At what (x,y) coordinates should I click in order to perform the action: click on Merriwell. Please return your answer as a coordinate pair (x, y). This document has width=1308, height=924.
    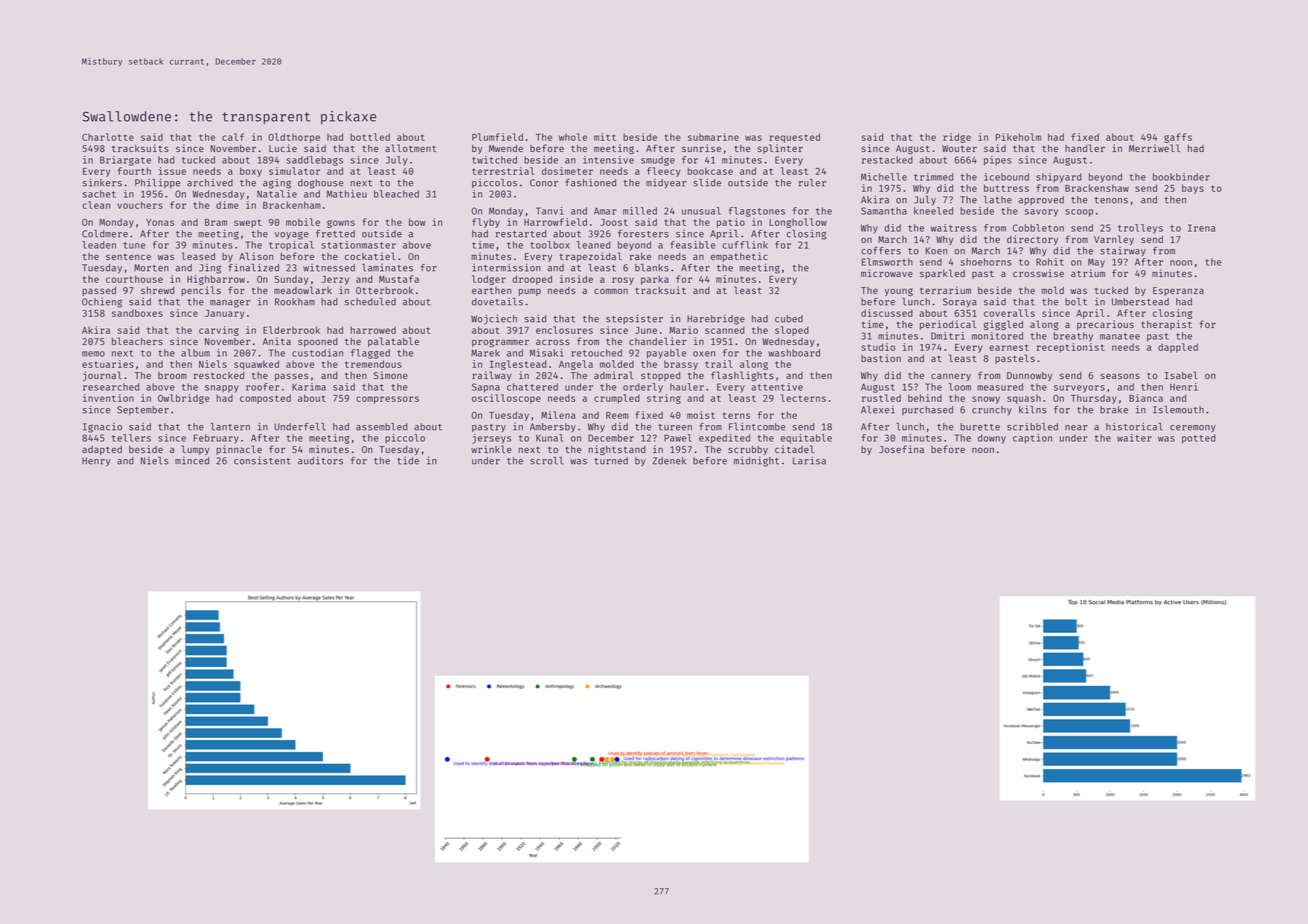
    Looking at the image, I should click on (1154, 148).
